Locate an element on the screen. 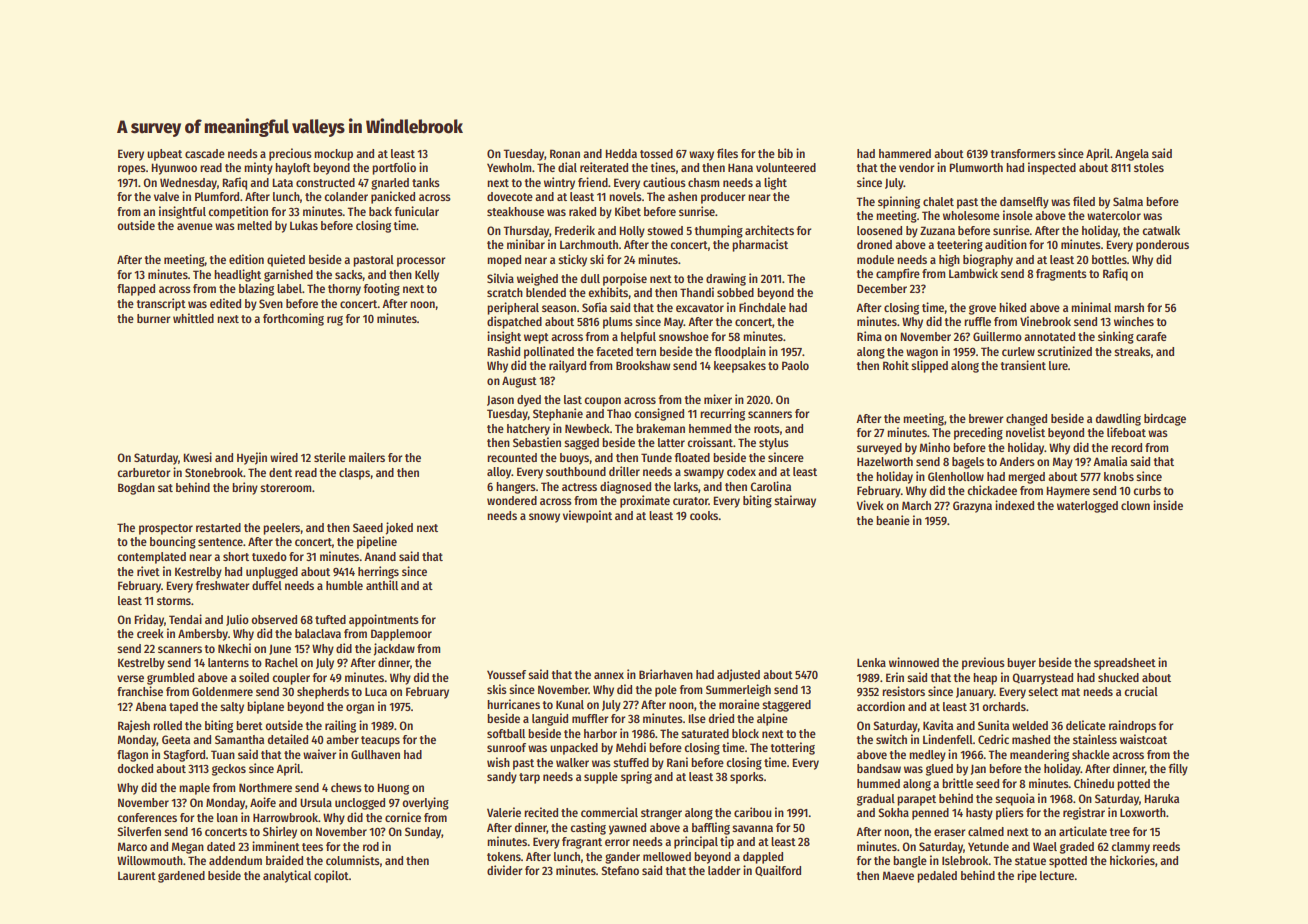 This screenshot has height=924, width=1308. coupon is located at coordinates (602, 402).
